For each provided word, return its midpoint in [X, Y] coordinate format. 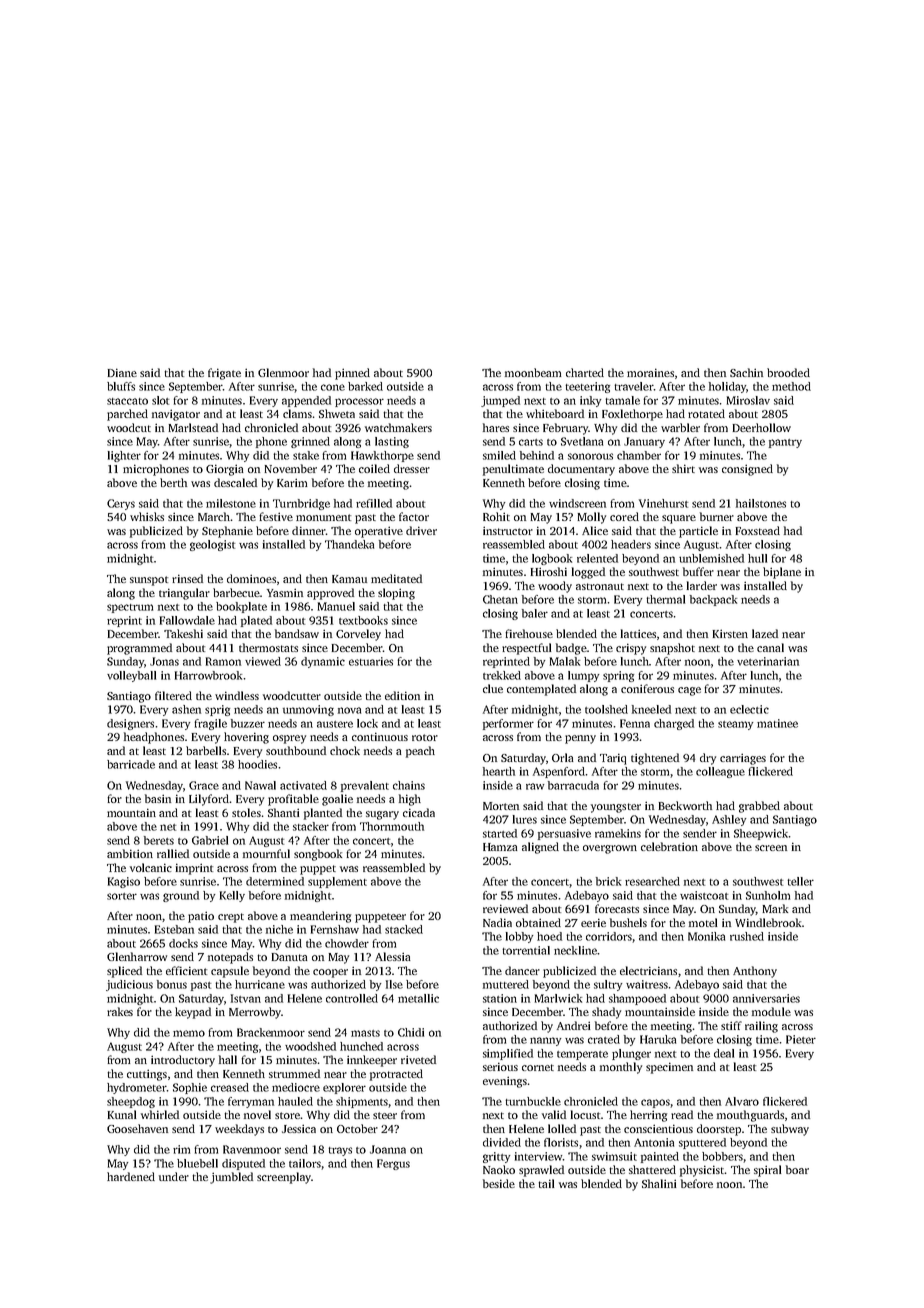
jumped [500, 401]
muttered [506, 984]
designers [130, 724]
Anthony [755, 972]
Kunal [122, 1114]
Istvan [246, 998]
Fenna [635, 723]
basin [158, 798]
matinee [777, 723]
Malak [565, 661]
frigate [224, 374]
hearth [499, 771]
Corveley [358, 635]
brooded [788, 372]
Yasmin [285, 592]
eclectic [749, 709]
